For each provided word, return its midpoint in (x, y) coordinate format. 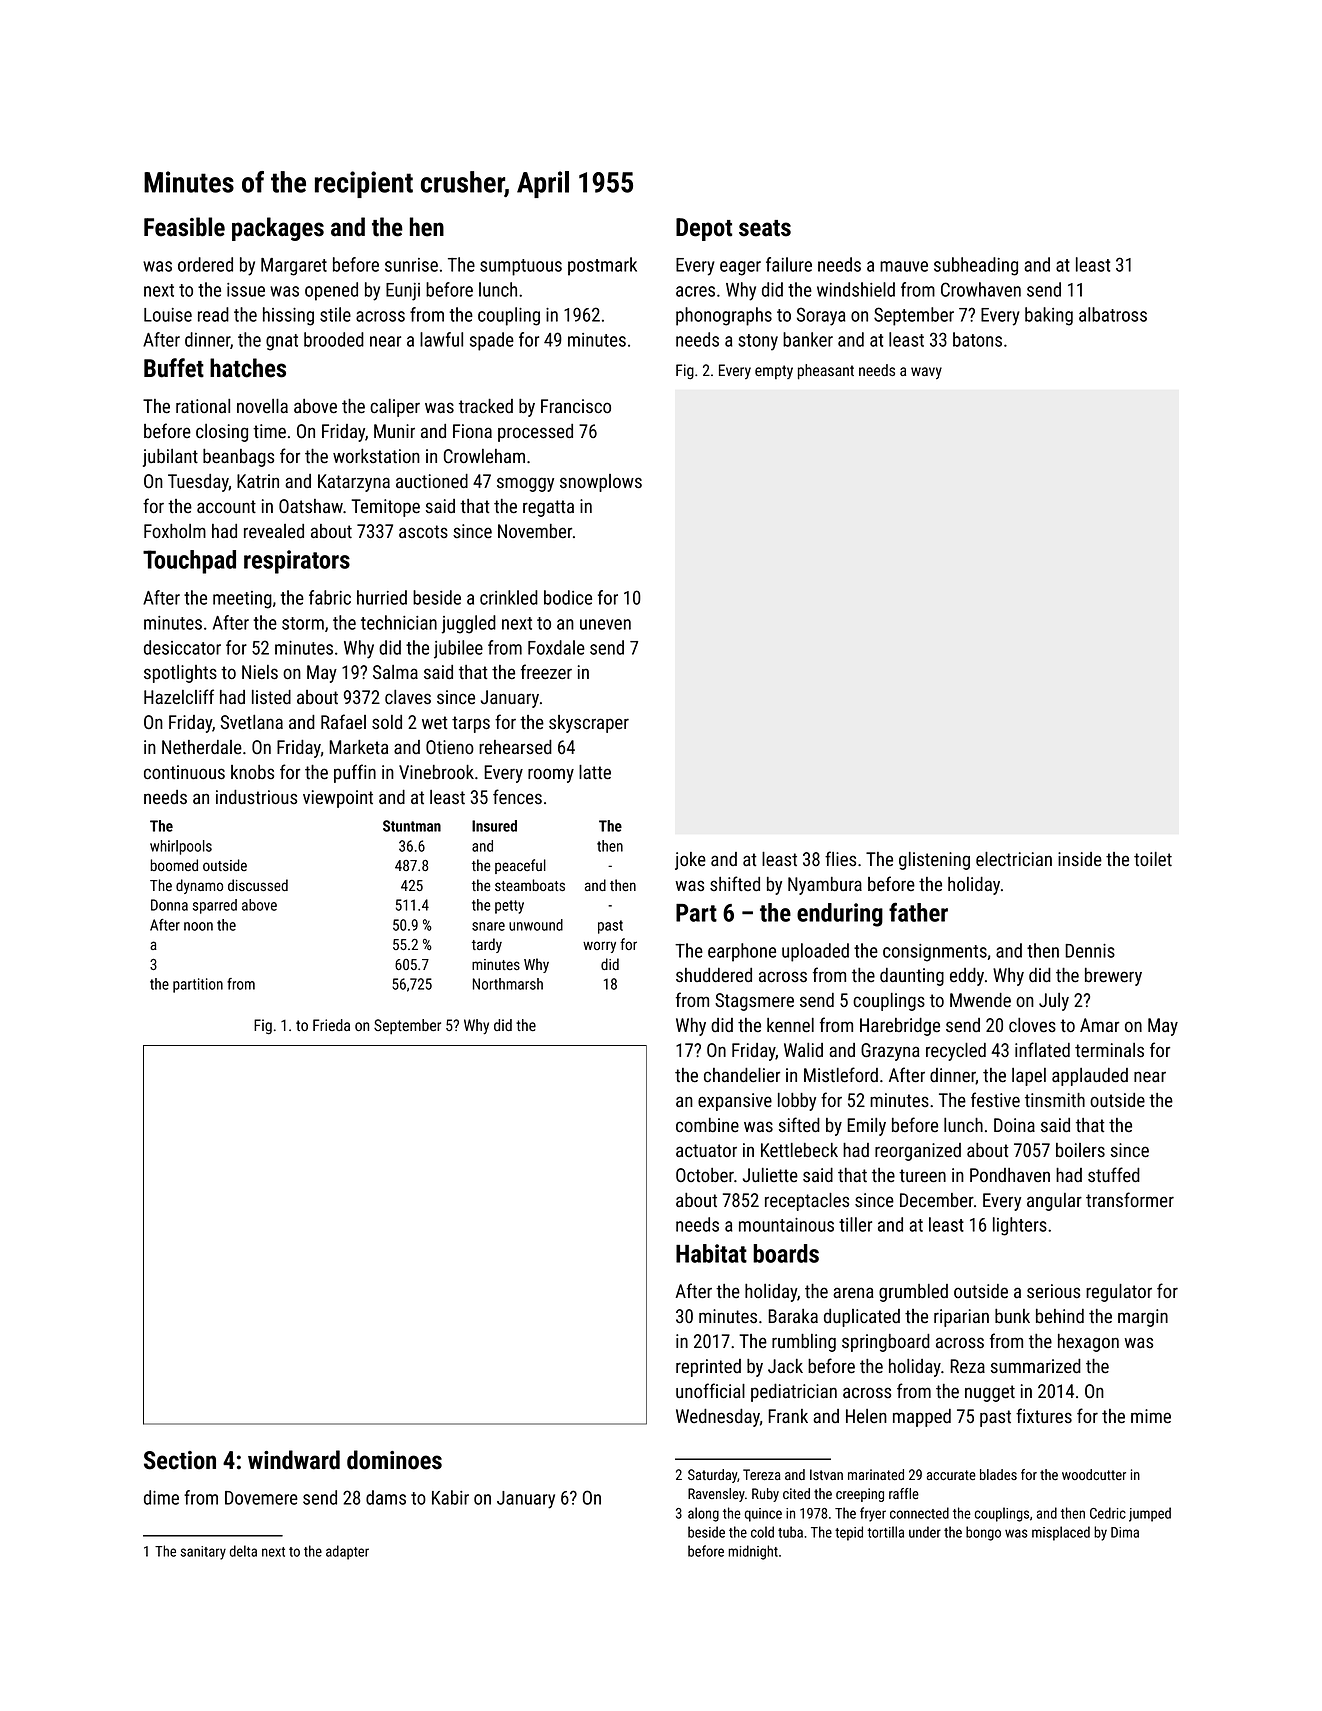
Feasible (184, 227)
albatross (1113, 314)
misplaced (1061, 1533)
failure (789, 264)
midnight (753, 1552)
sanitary (203, 1553)
